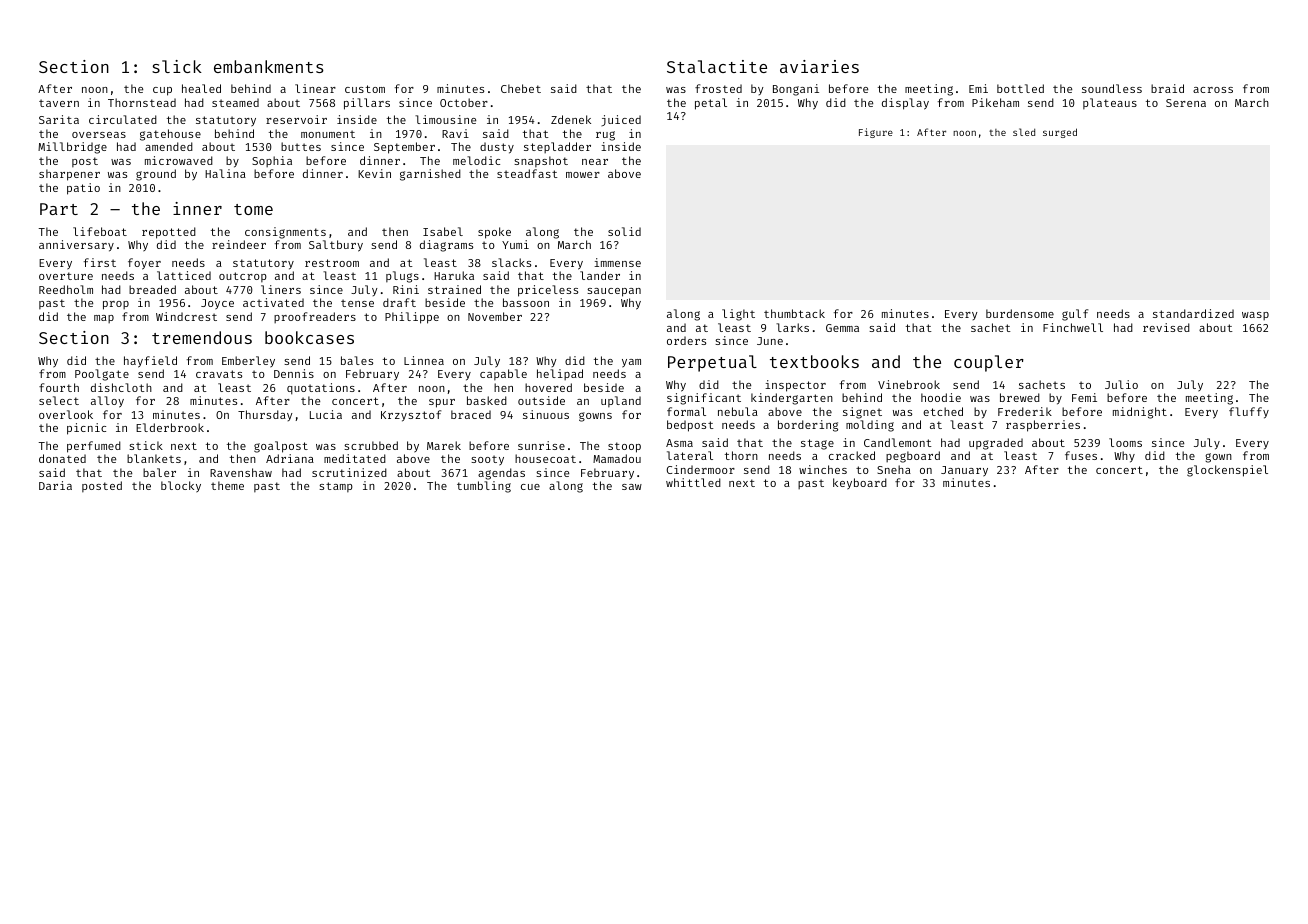 This screenshot has height=924, width=1308. I want to click on bassoon, so click(526, 302).
